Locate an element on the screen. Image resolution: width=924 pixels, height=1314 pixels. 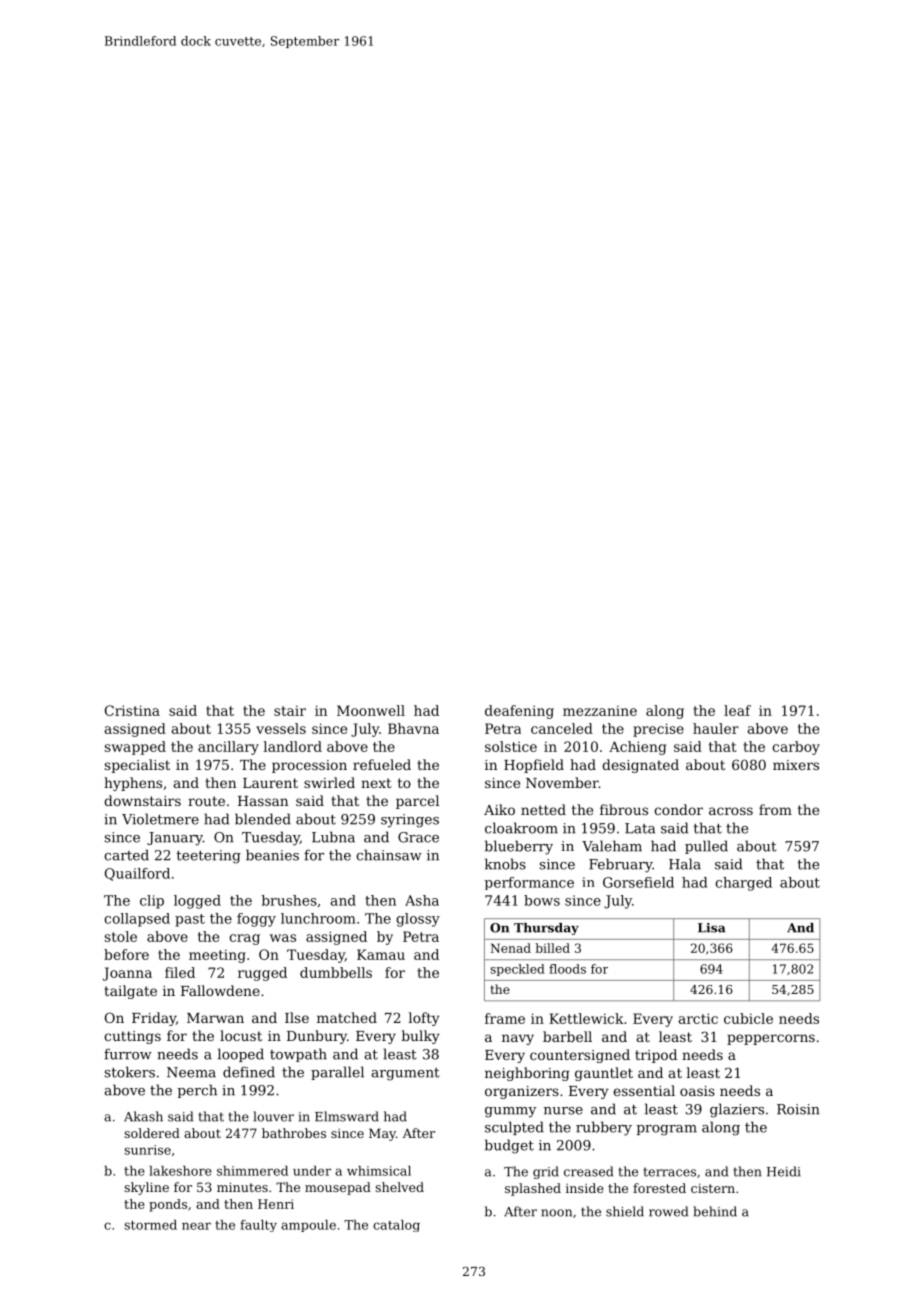
leaf is located at coordinates (737, 710).
